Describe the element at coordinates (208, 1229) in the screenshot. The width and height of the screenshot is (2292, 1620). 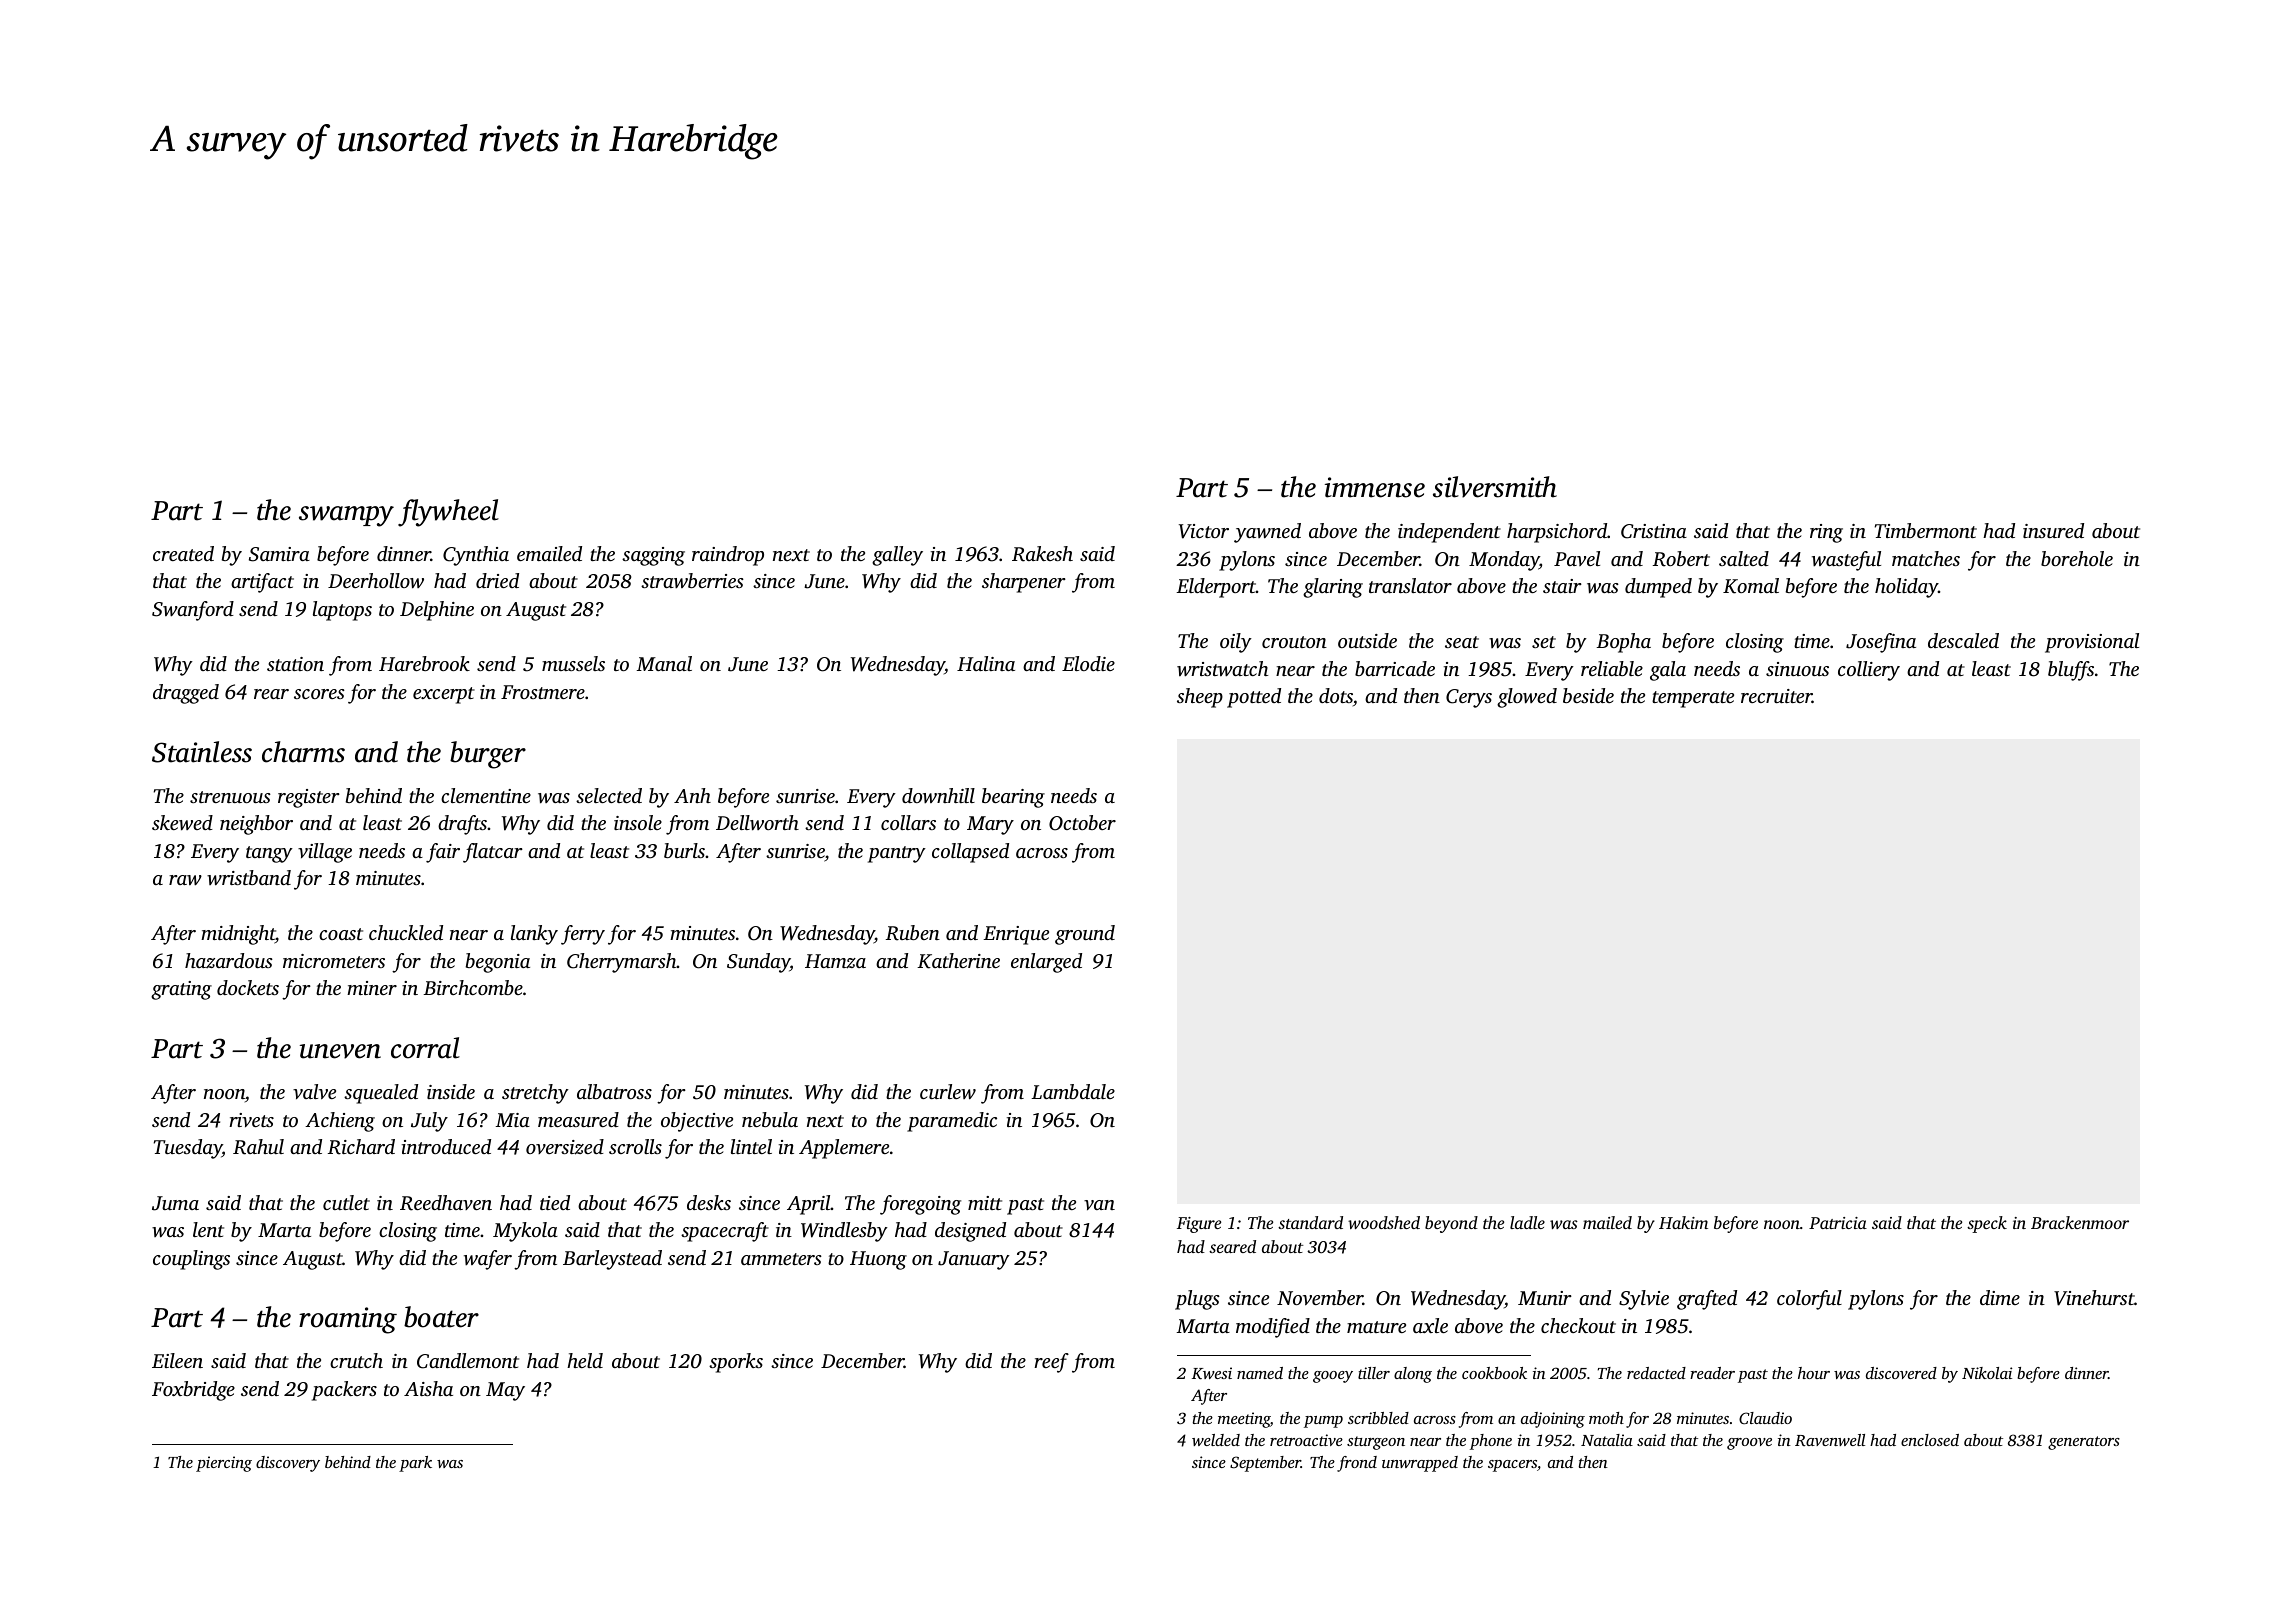
I see `lent` at that location.
